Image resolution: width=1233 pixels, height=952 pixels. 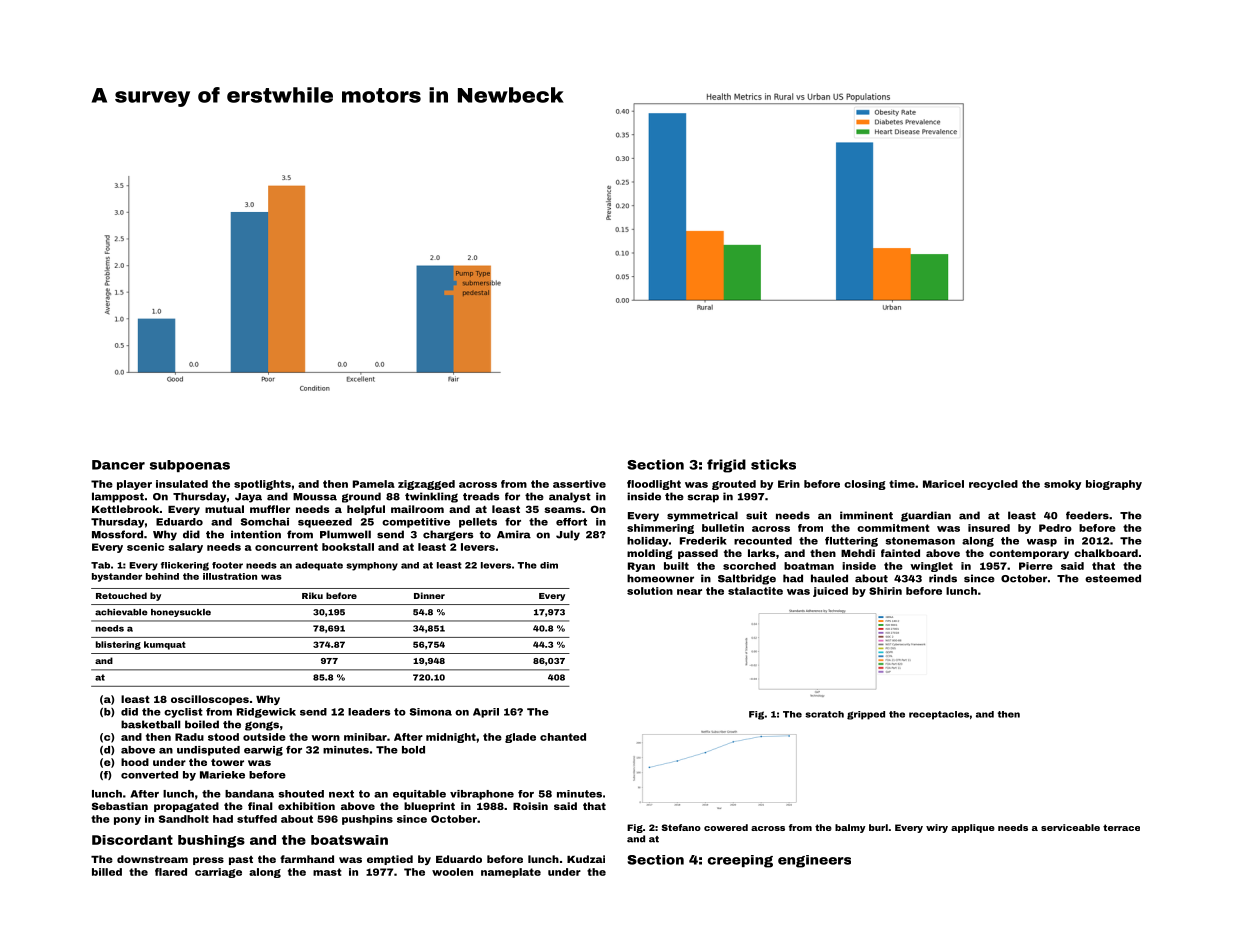 What do you see at coordinates (726, 466) in the page?
I see `frigid` at bounding box center [726, 466].
